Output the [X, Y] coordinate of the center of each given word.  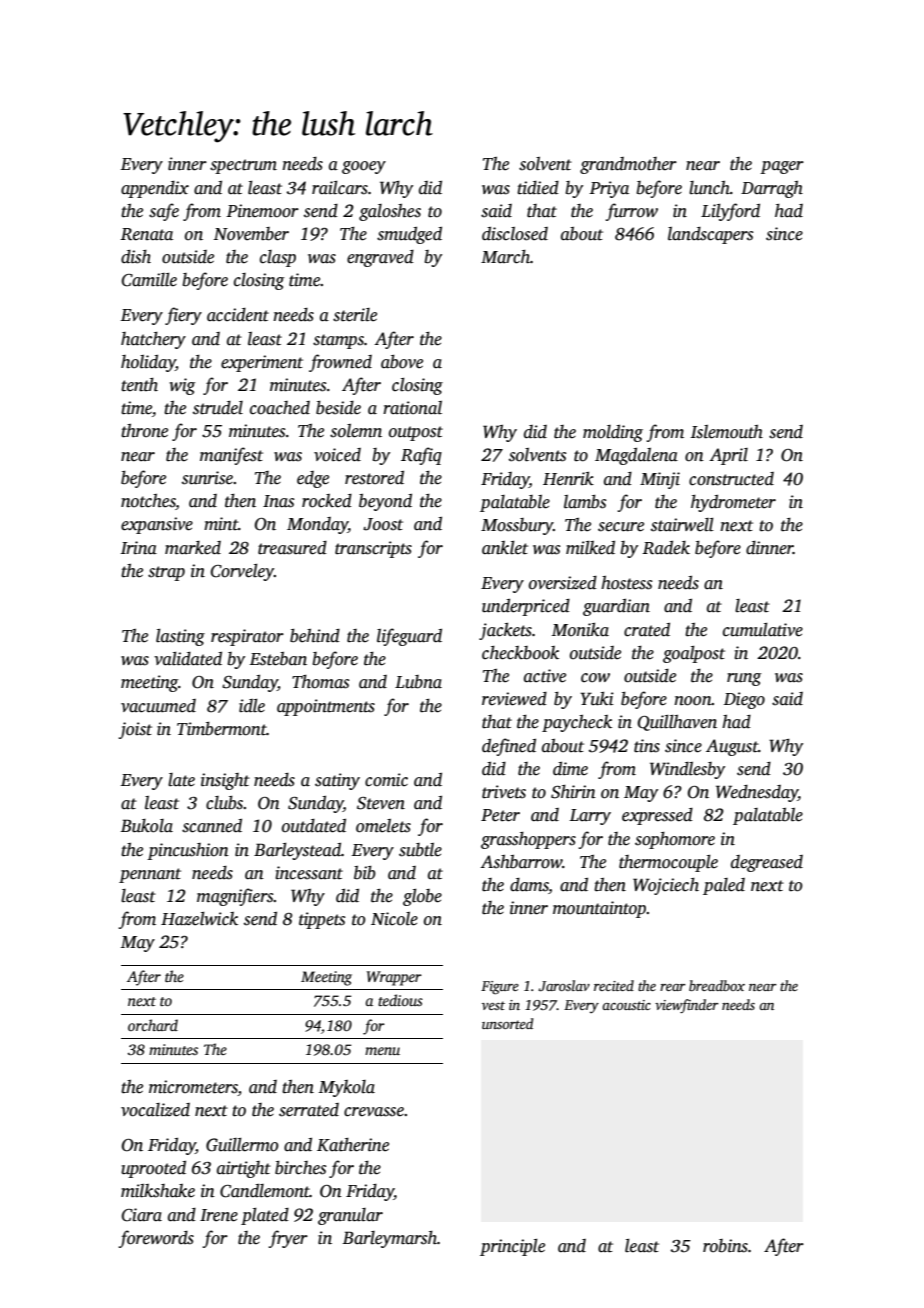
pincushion [188, 851]
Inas [278, 501]
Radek [666, 548]
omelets [383, 826]
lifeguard [409, 637]
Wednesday [757, 793]
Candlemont [265, 1191]
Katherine [353, 1145]
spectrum [243, 166]
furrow [632, 212]
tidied [538, 188]
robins [725, 1246]
